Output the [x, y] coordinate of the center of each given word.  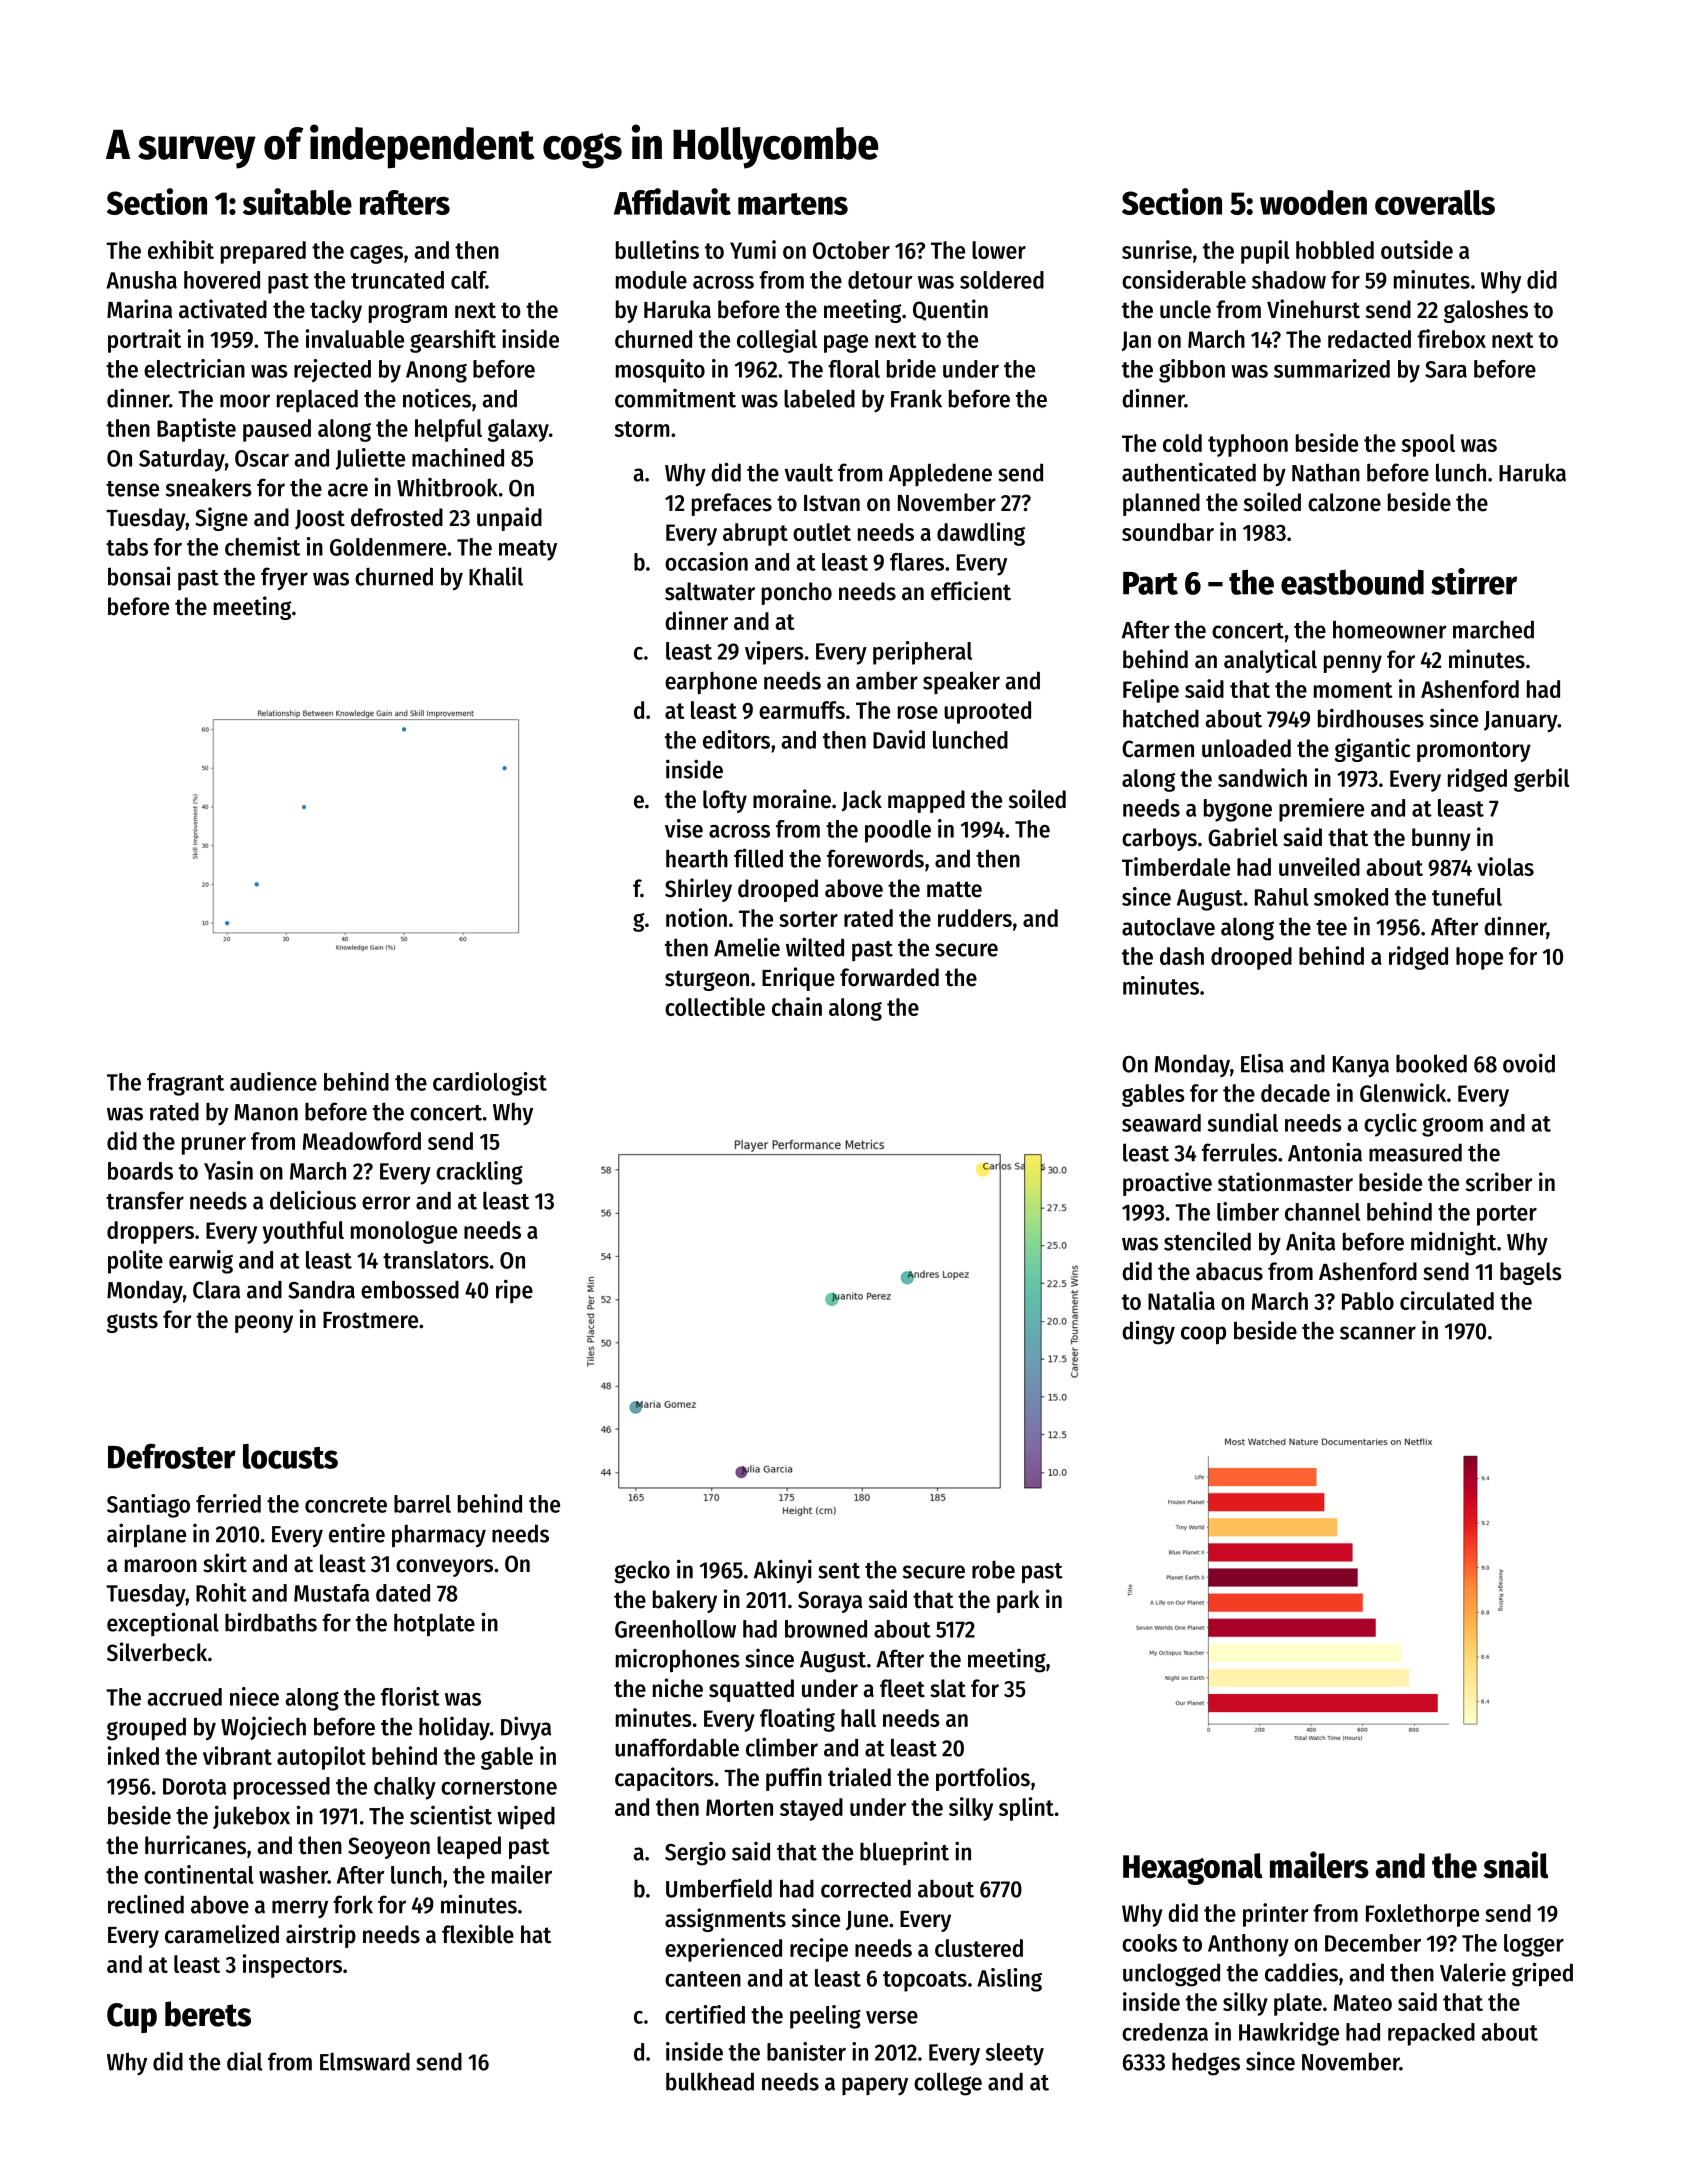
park [1018, 1601]
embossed [410, 1289]
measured [1415, 1152]
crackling [479, 1173]
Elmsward [365, 2061]
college [948, 2084]
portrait [144, 341]
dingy [1148, 1332]
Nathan [1326, 472]
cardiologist [490, 1084]
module [651, 280]
